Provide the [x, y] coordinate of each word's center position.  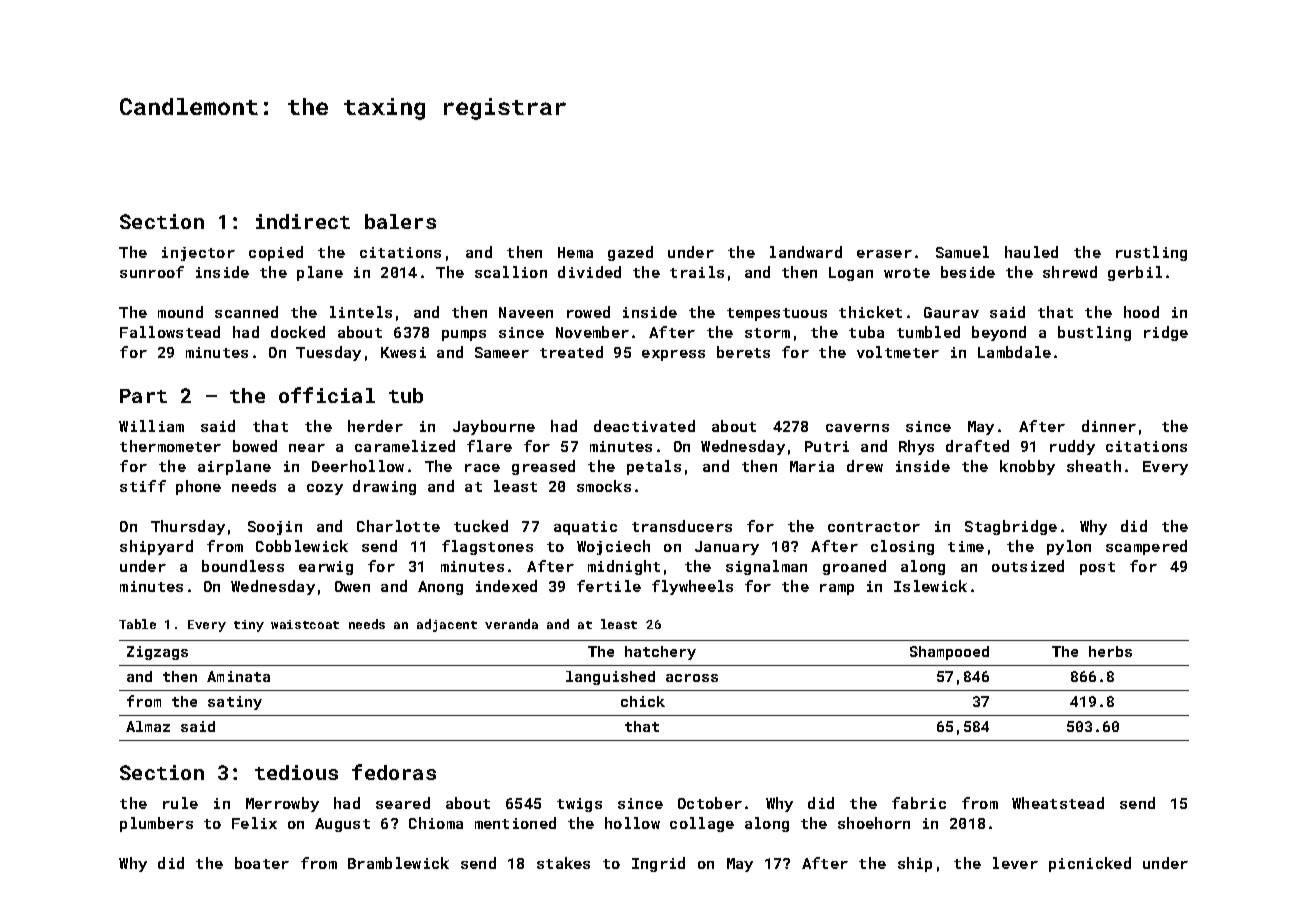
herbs [1110, 651]
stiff [143, 486]
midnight [624, 567]
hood [1141, 312]
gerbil [1135, 273]
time [966, 546]
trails [697, 272]
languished [610, 678]
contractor [874, 527]
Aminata [238, 676]
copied [276, 253]
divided [589, 272]
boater [262, 863]
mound [180, 312]
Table [137, 624]
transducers [682, 526]
